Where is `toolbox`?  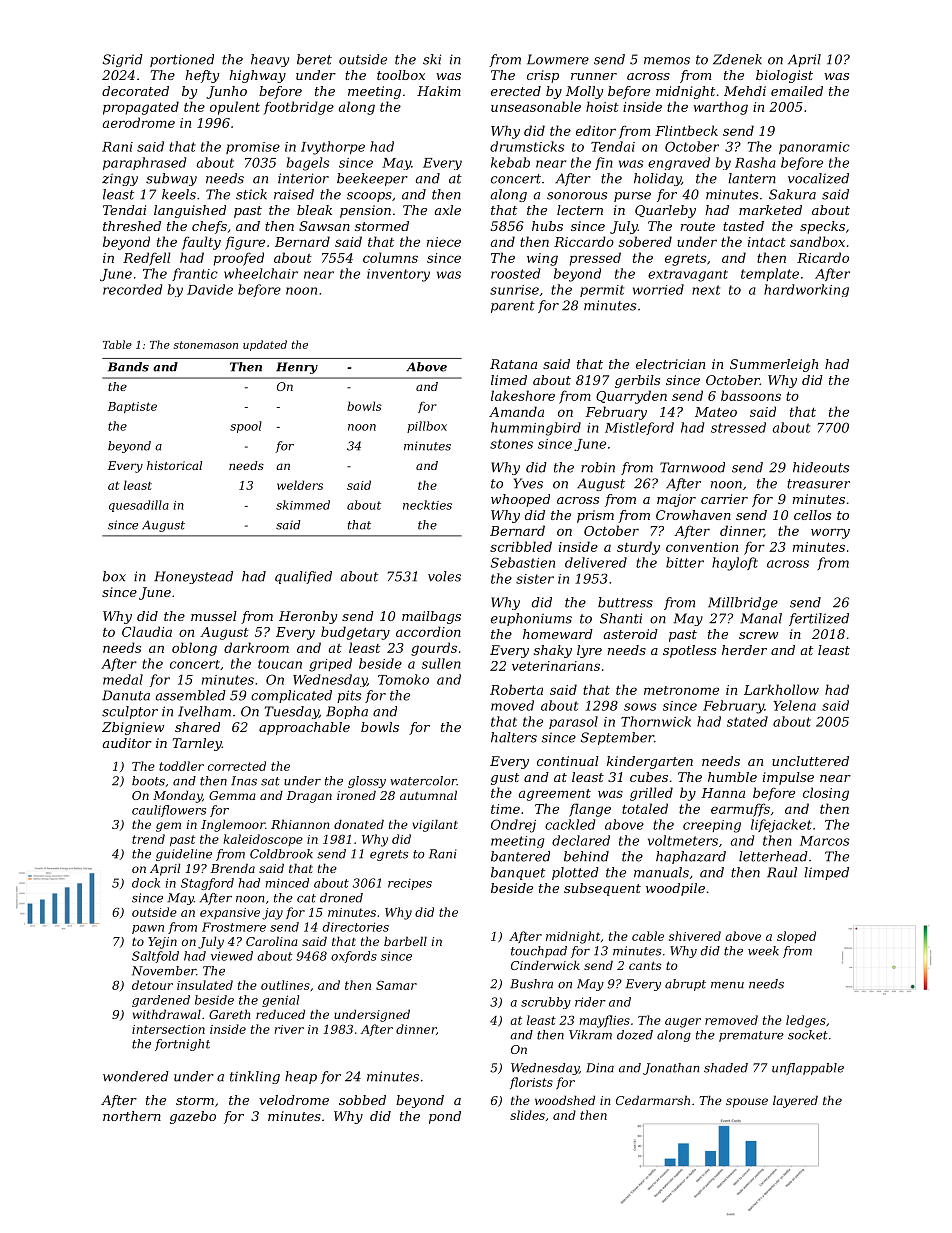 toolbox is located at coordinates (401, 75).
